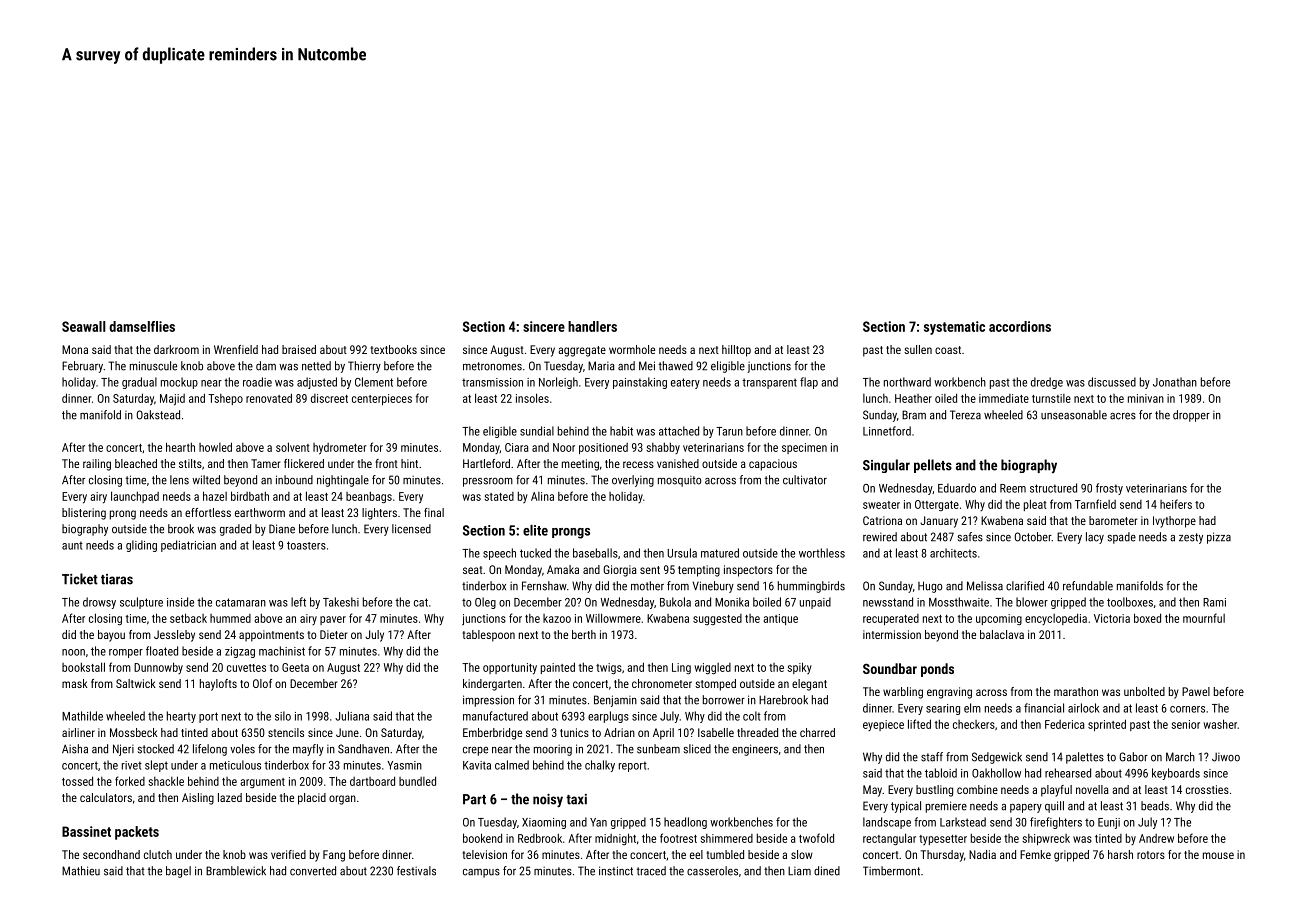 This screenshot has height=924, width=1308. I want to click on upcoming, so click(999, 619).
